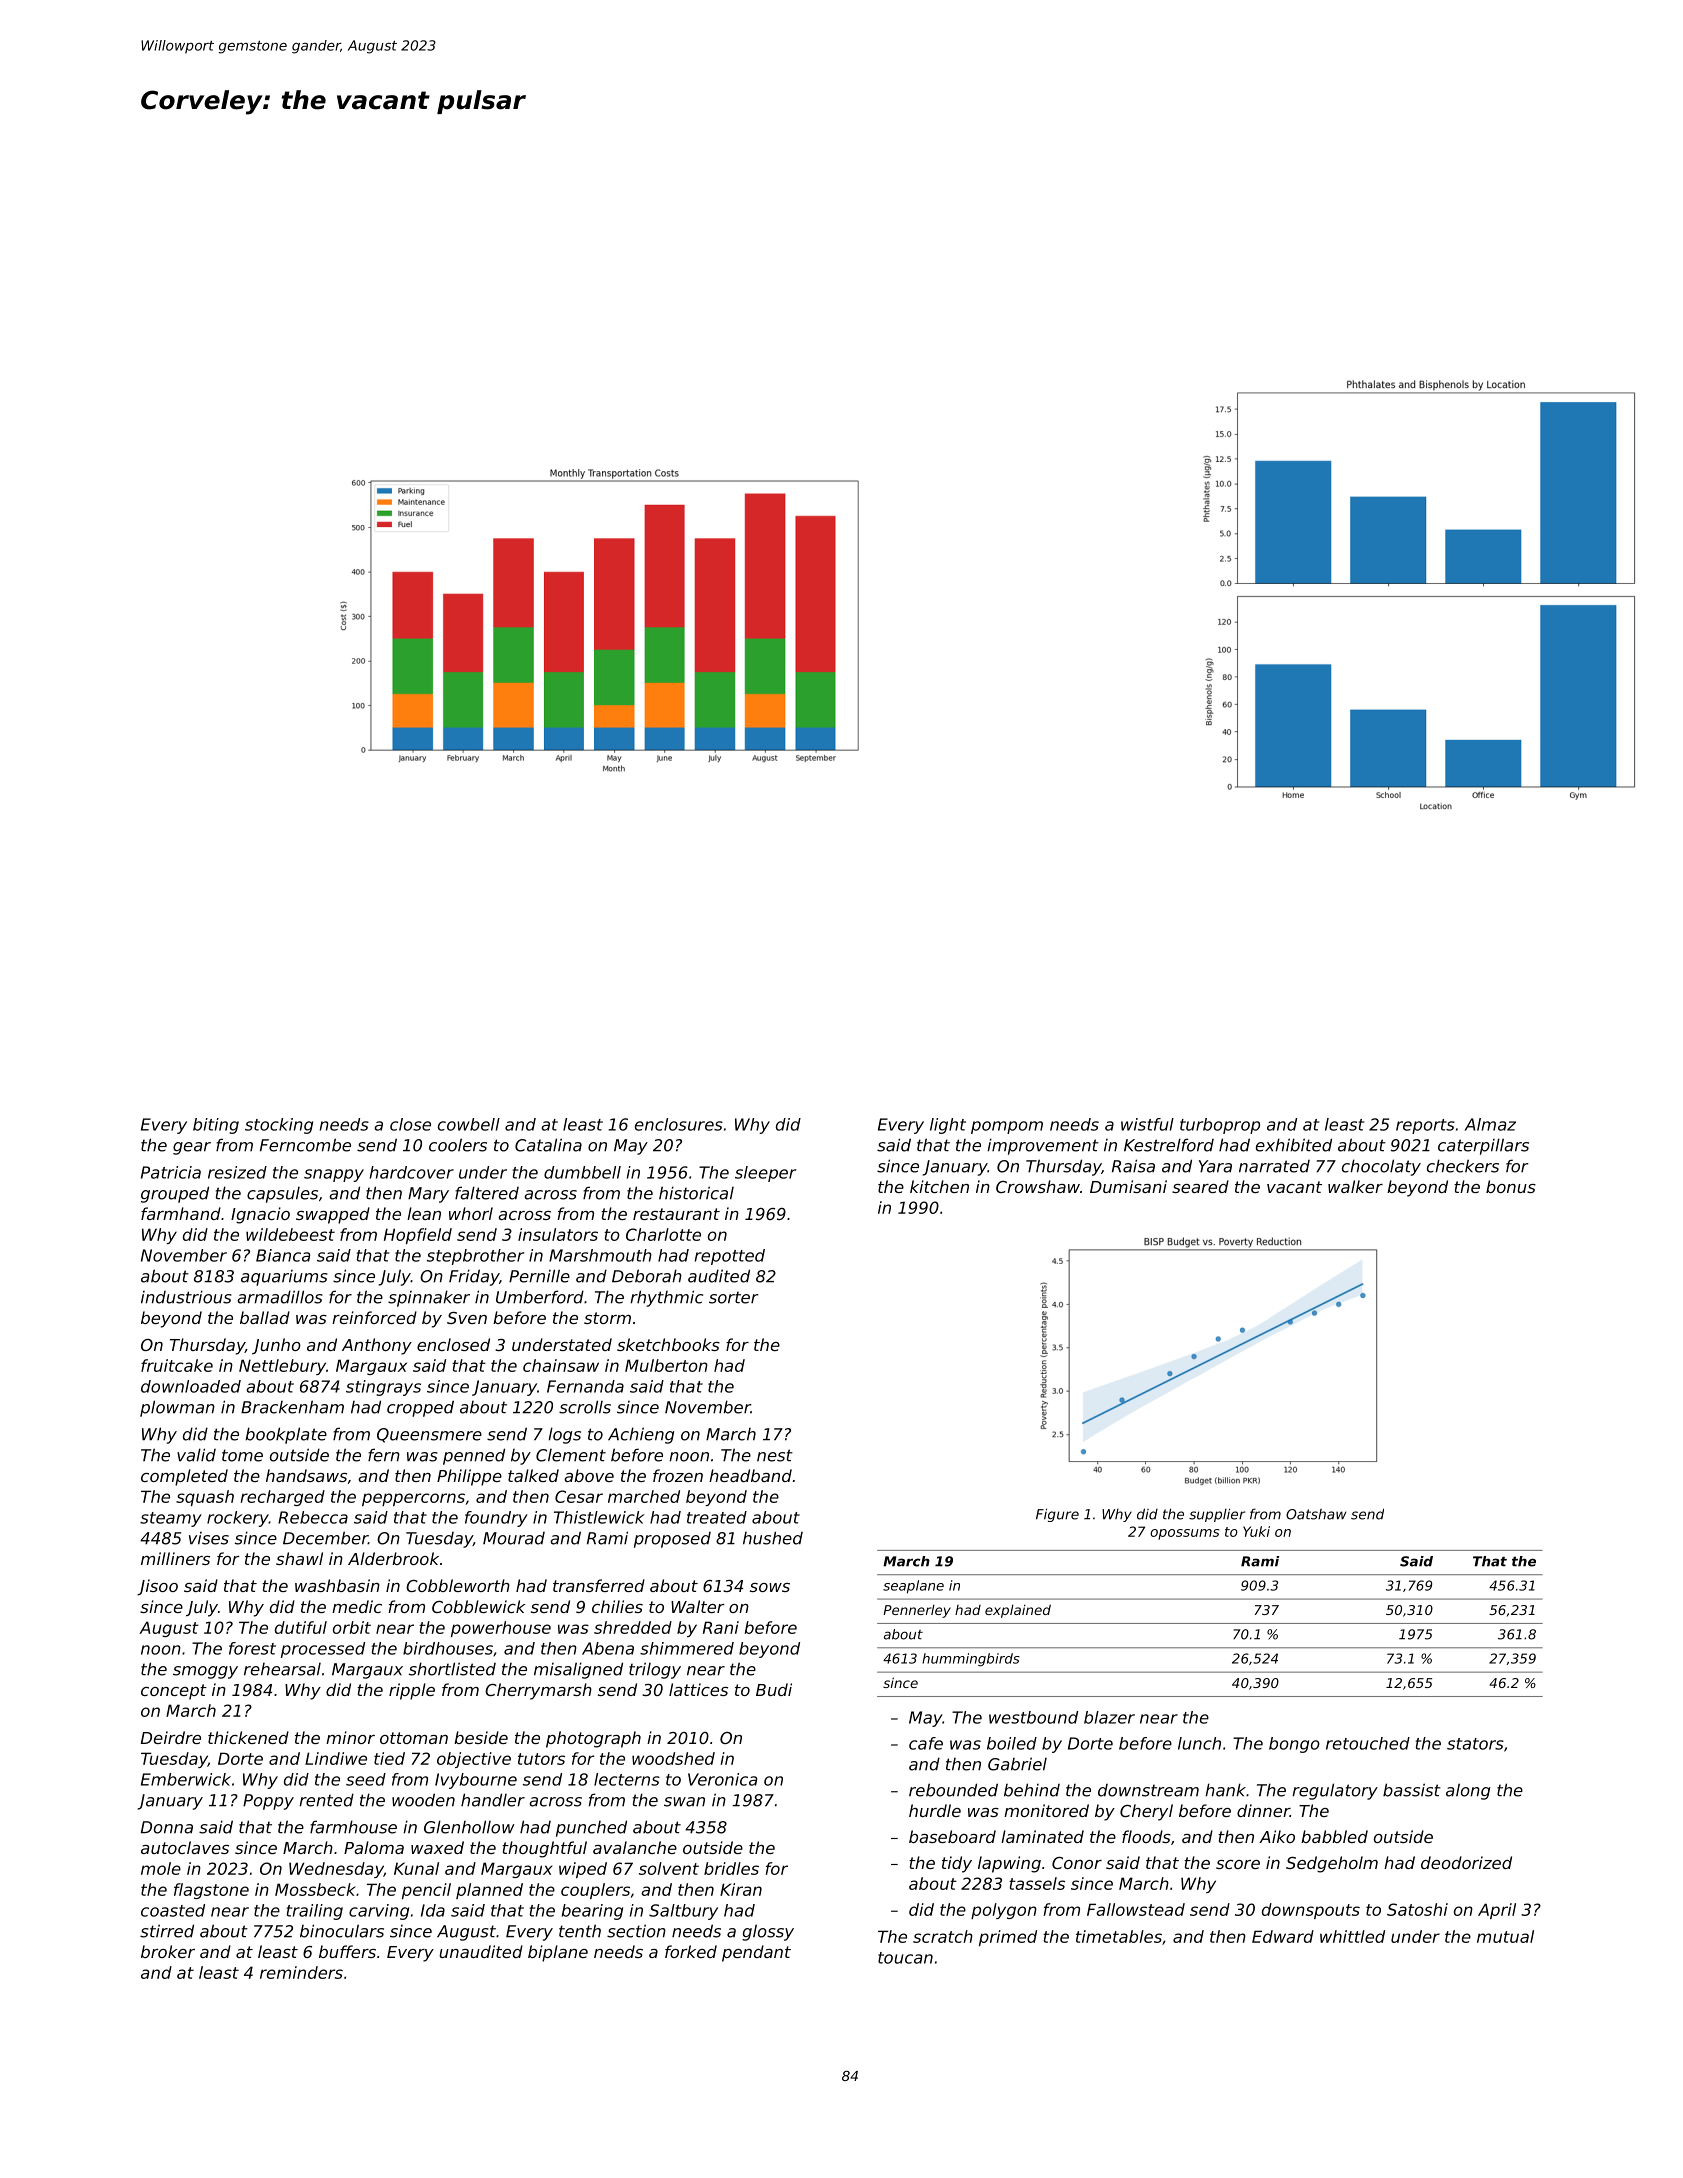 The width and height of the document is (1683, 2178). What do you see at coordinates (948, 1126) in the document?
I see `light` at bounding box center [948, 1126].
